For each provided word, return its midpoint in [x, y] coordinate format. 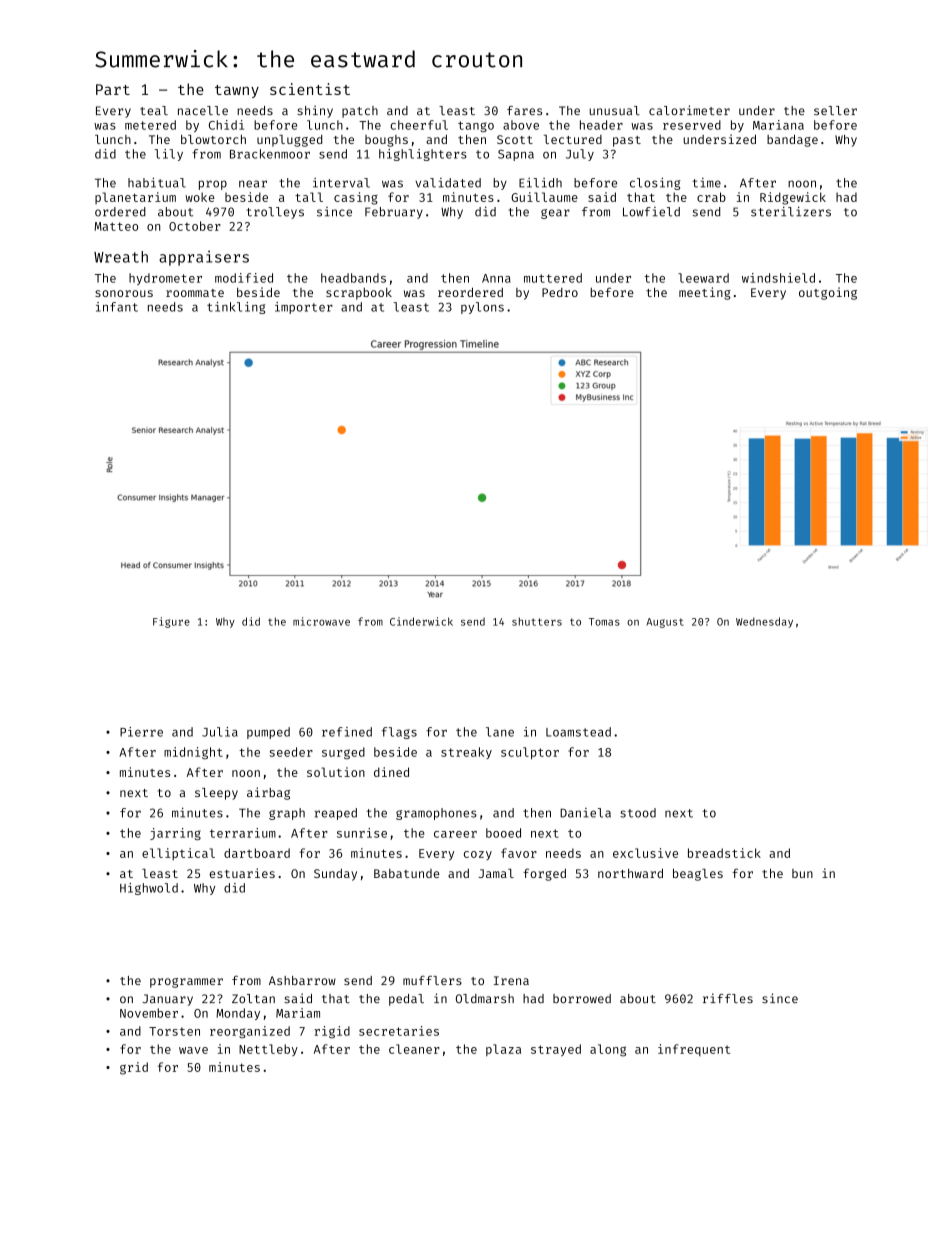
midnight [193, 753]
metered [150, 125]
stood [638, 813]
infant [117, 307]
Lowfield [651, 212]
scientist [310, 89]
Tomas [604, 622]
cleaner [414, 1049]
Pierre [141, 732]
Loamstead [578, 732]
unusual [614, 110]
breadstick [724, 853]
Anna [496, 278]
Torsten [174, 1031]
